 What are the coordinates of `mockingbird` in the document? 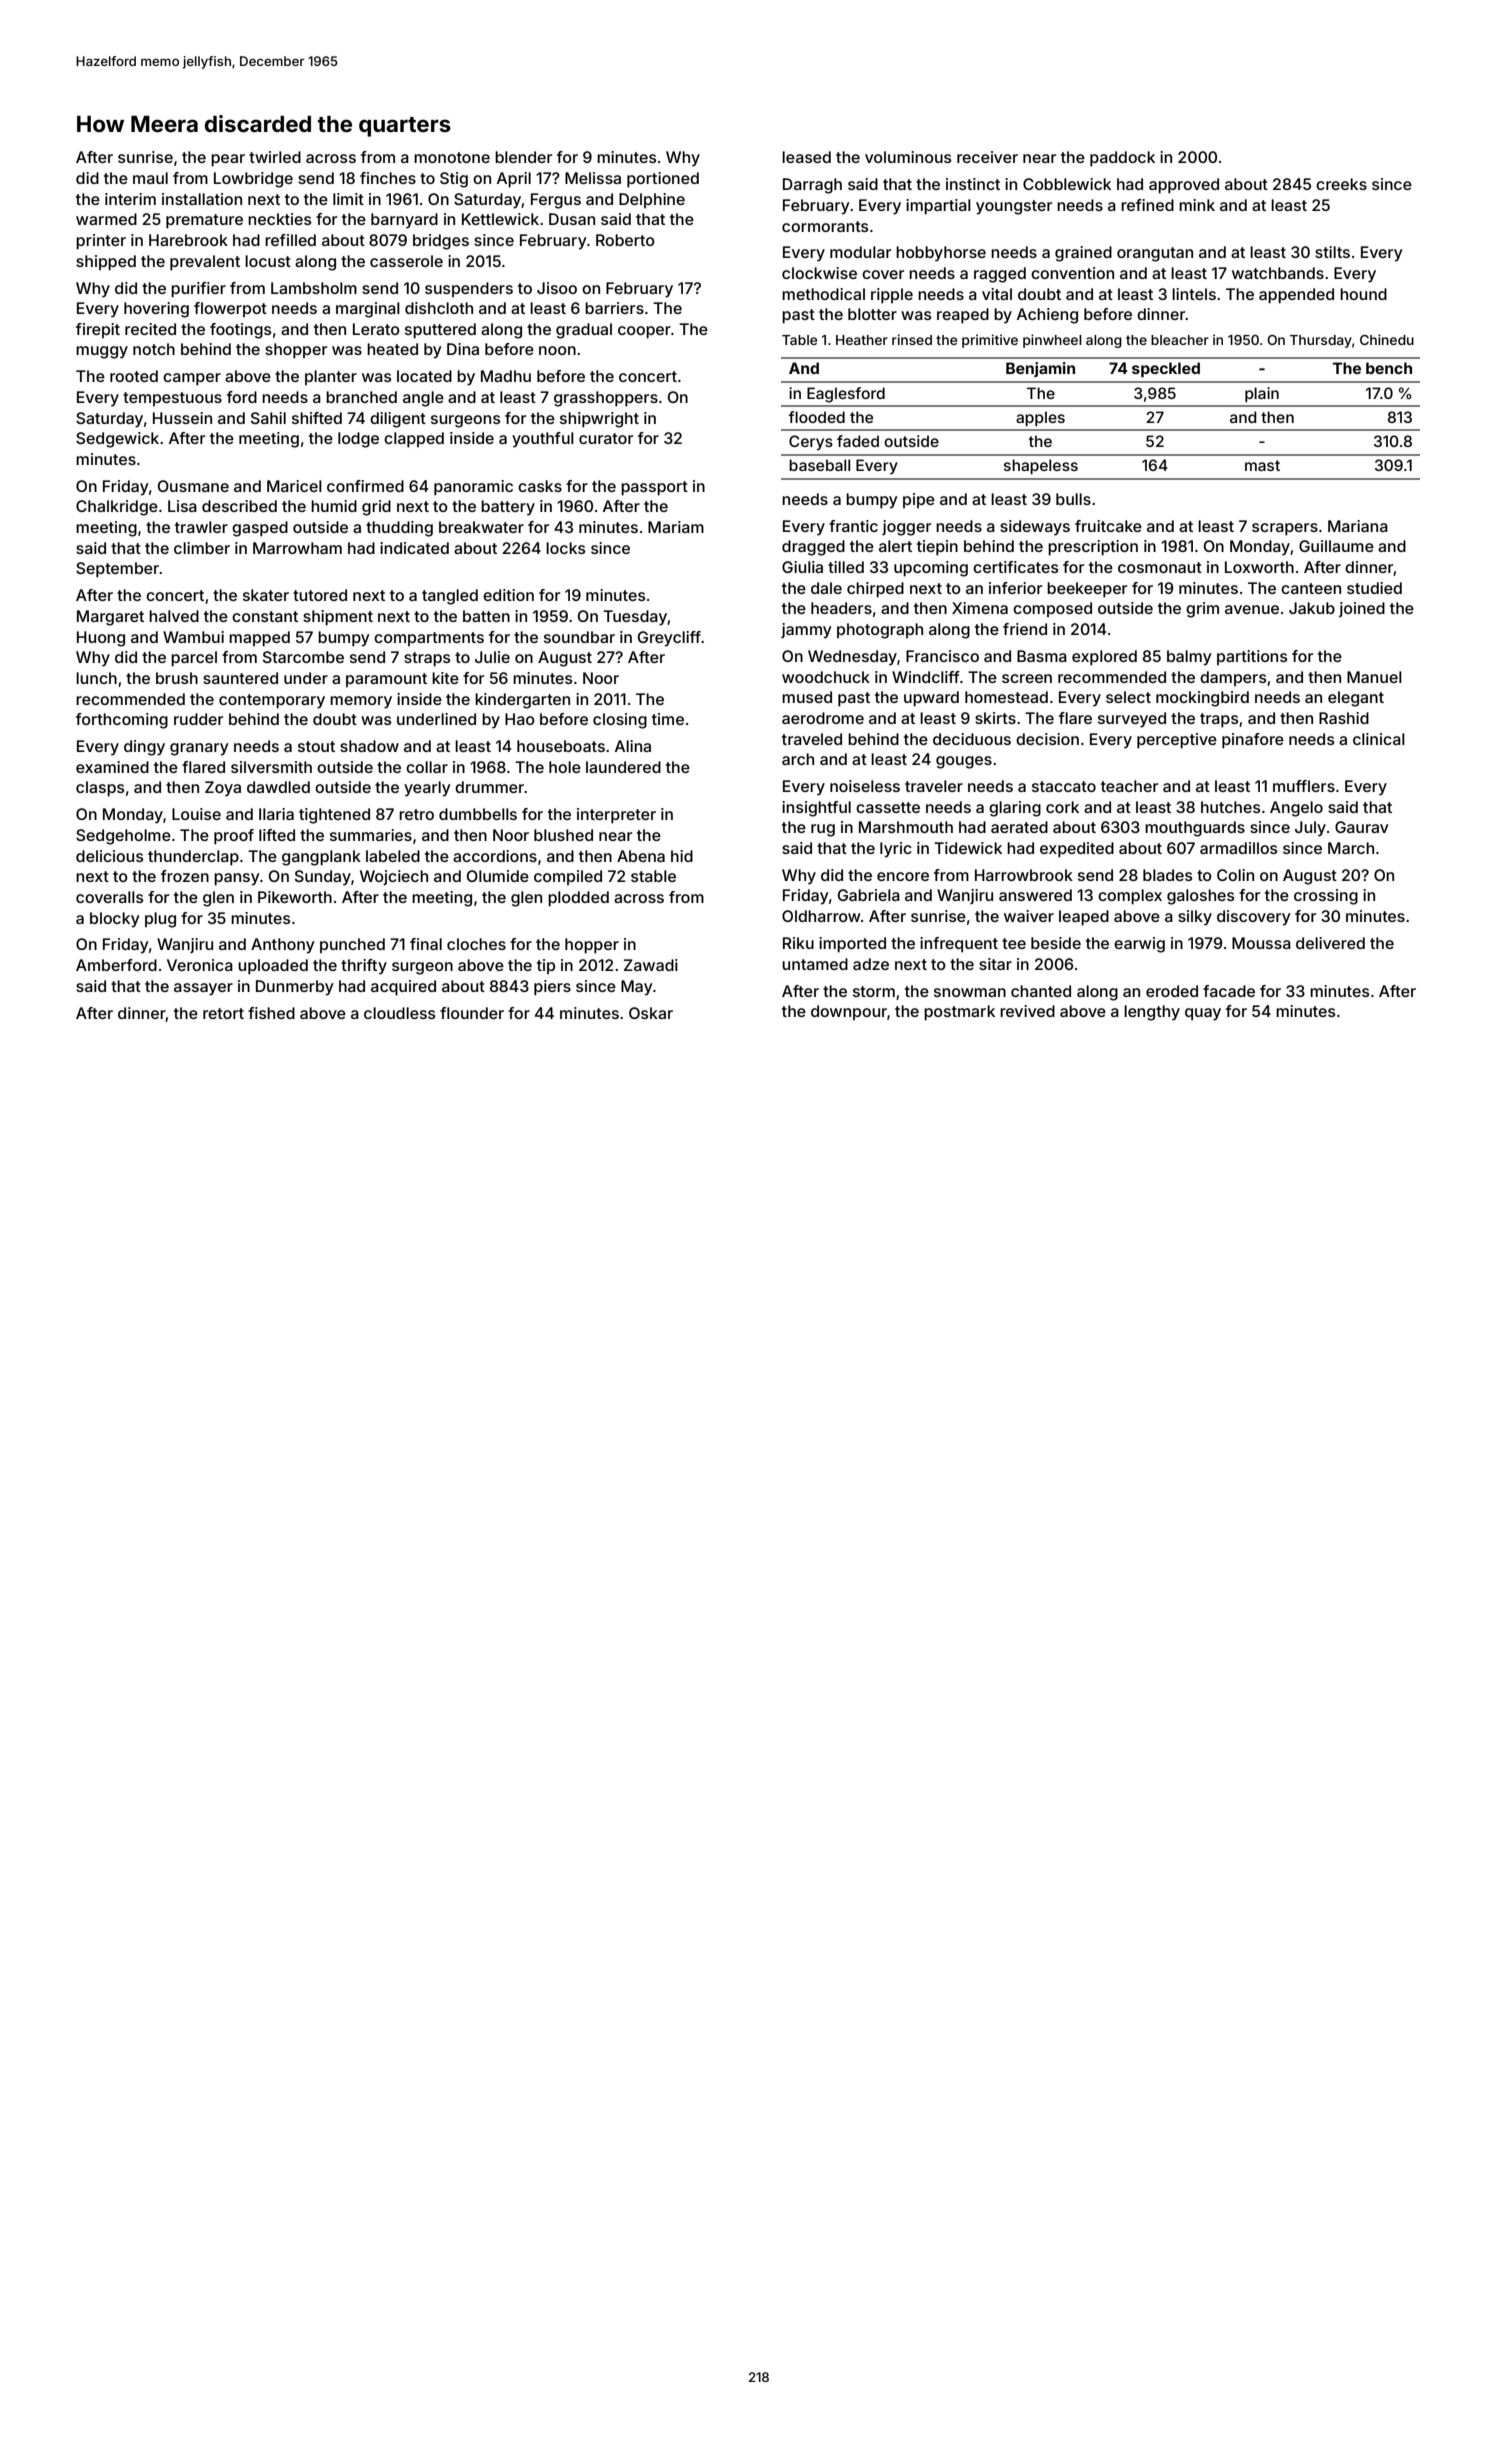 It's located at (1202, 699).
